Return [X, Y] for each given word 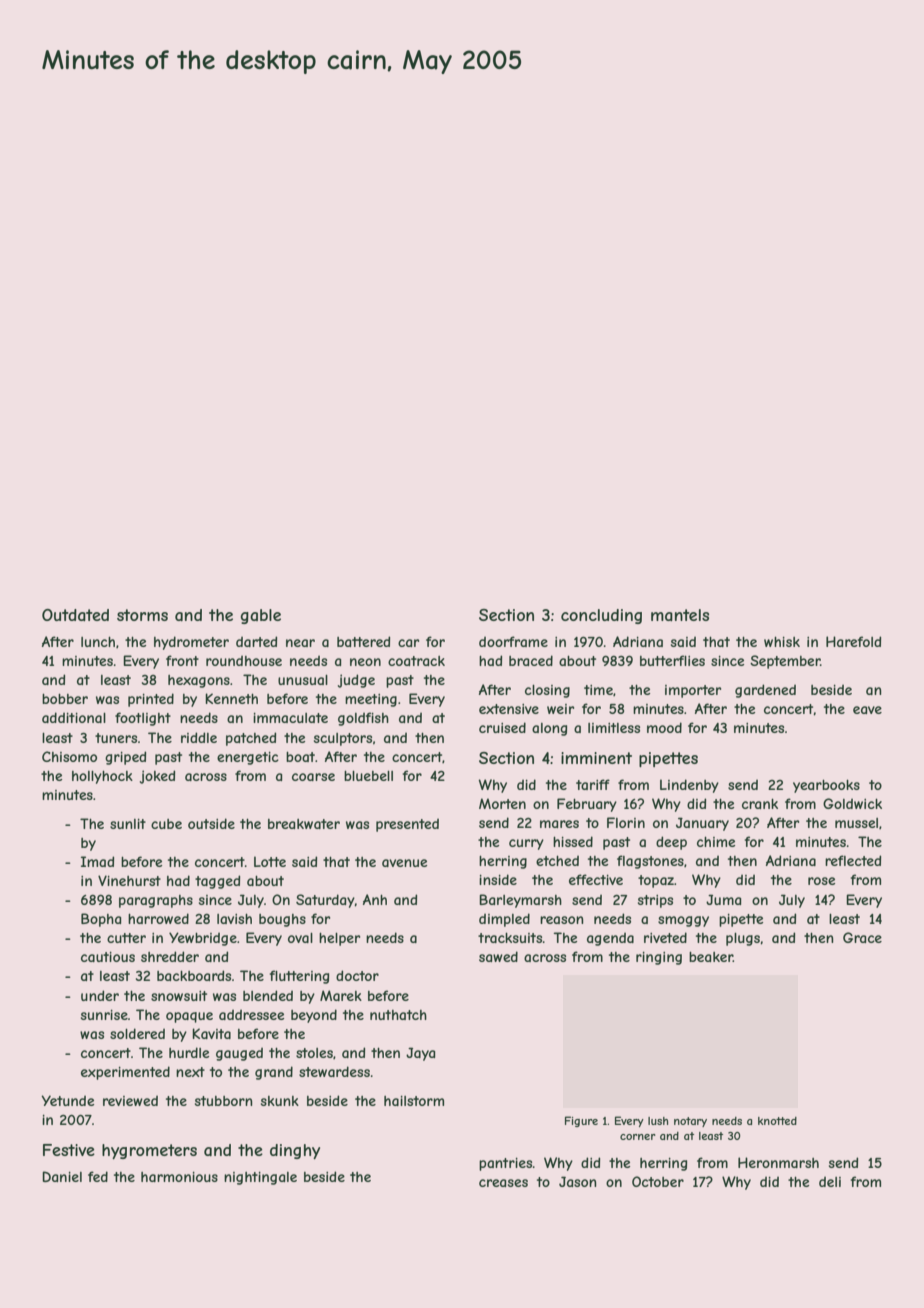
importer [693, 691]
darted [256, 641]
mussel [856, 823]
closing [547, 691]
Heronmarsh [778, 1162]
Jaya [420, 1054]
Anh [375, 899]
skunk [280, 1101]
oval [300, 938]
